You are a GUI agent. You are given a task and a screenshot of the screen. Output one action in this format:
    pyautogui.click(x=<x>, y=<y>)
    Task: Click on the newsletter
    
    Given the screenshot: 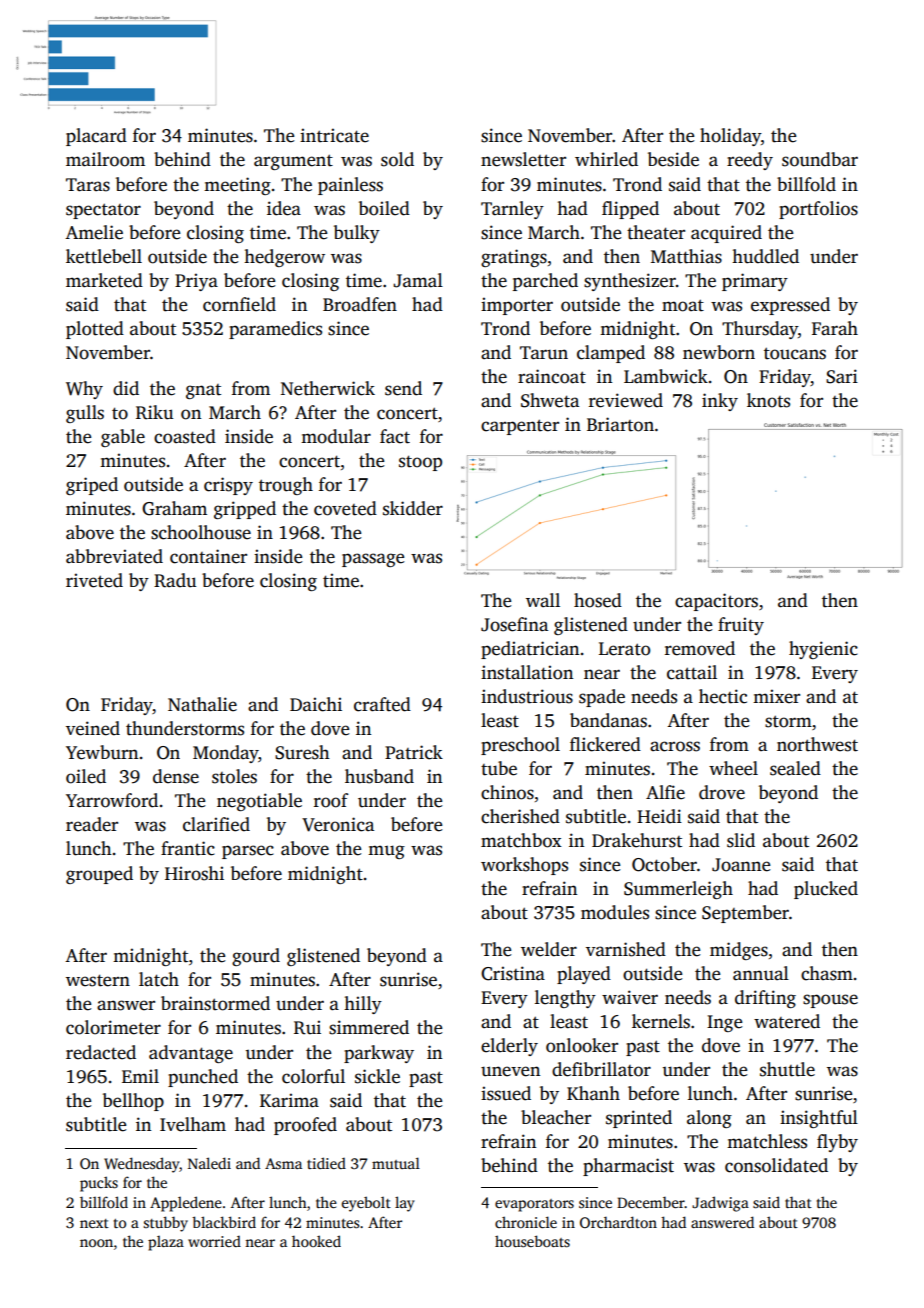 What is the action you would take?
    pyautogui.click(x=523, y=159)
